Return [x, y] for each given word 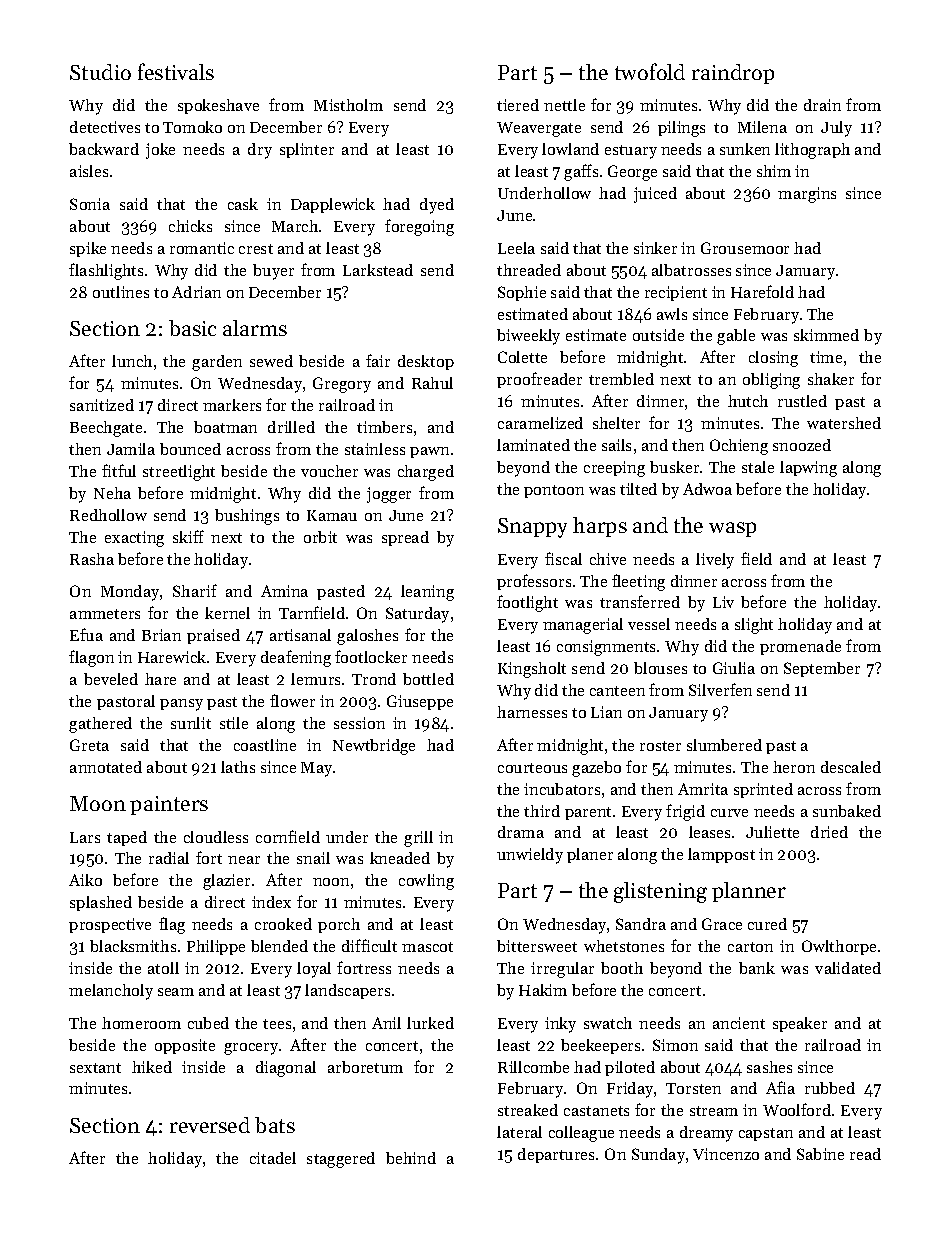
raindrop [733, 74]
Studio [100, 72]
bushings [247, 517]
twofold [650, 71]
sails [616, 445]
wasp [732, 529]
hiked [152, 1067]
